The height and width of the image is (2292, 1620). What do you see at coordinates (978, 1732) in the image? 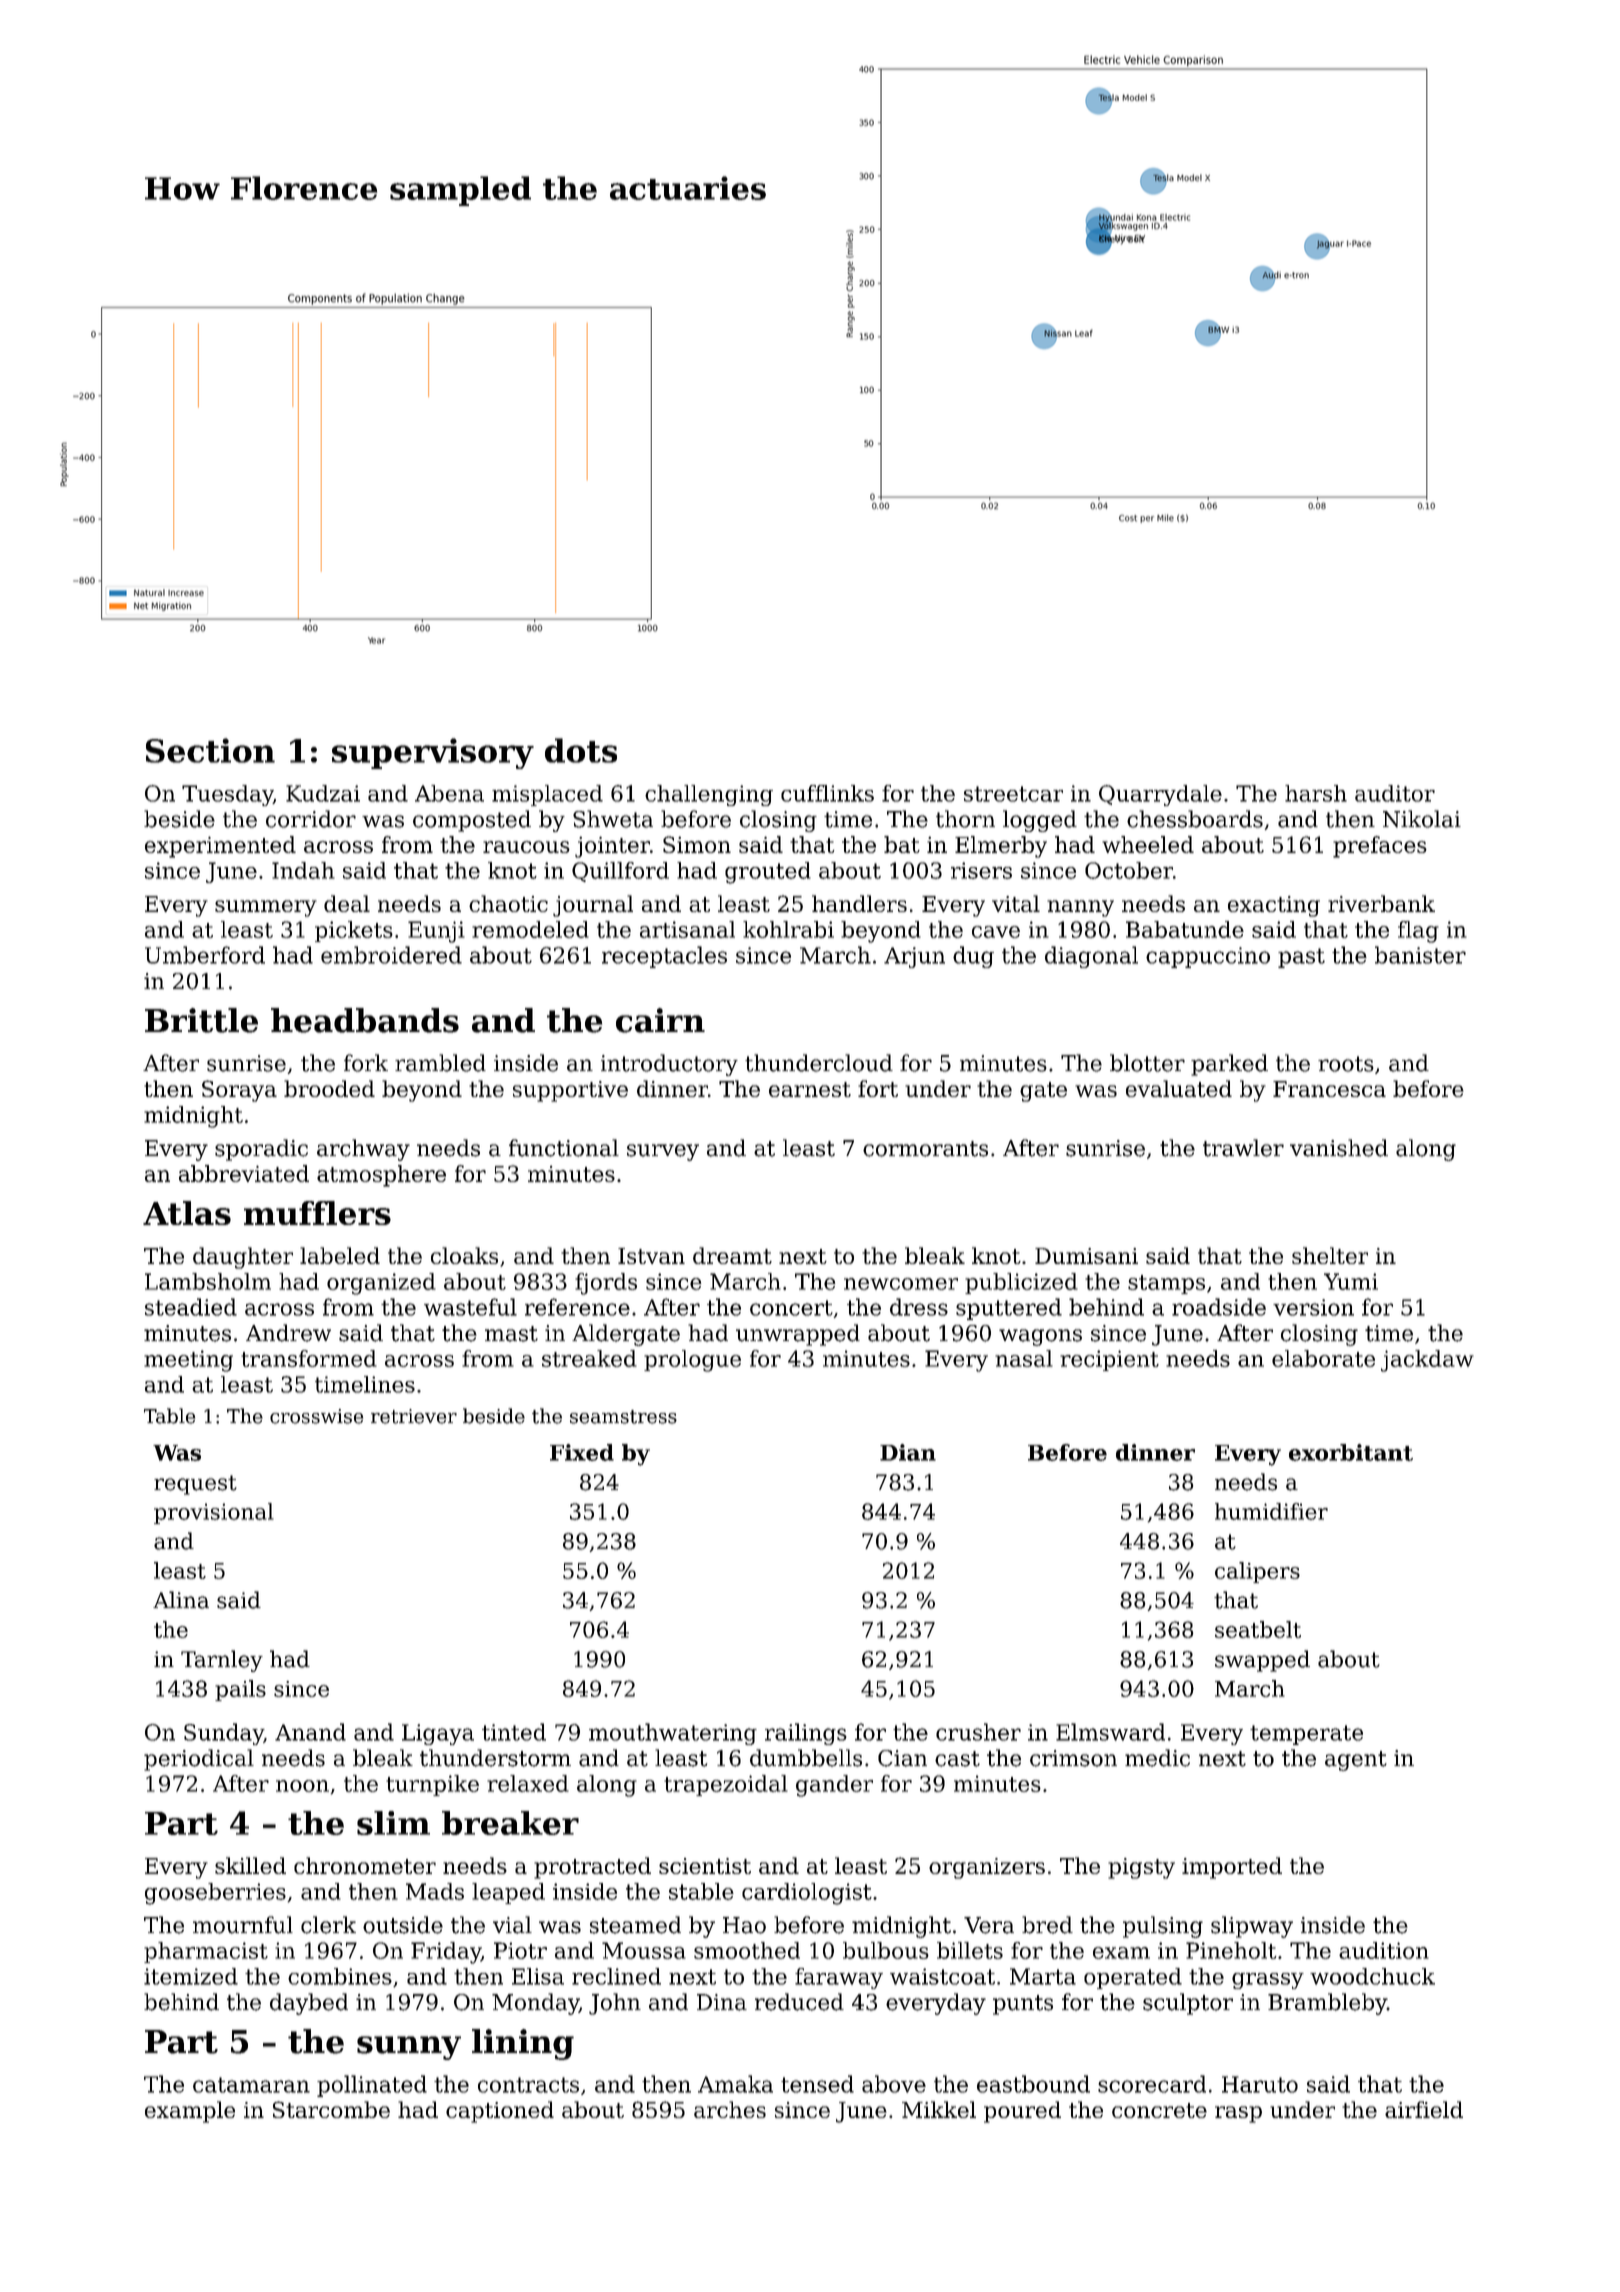
I see `crusher` at bounding box center [978, 1732].
